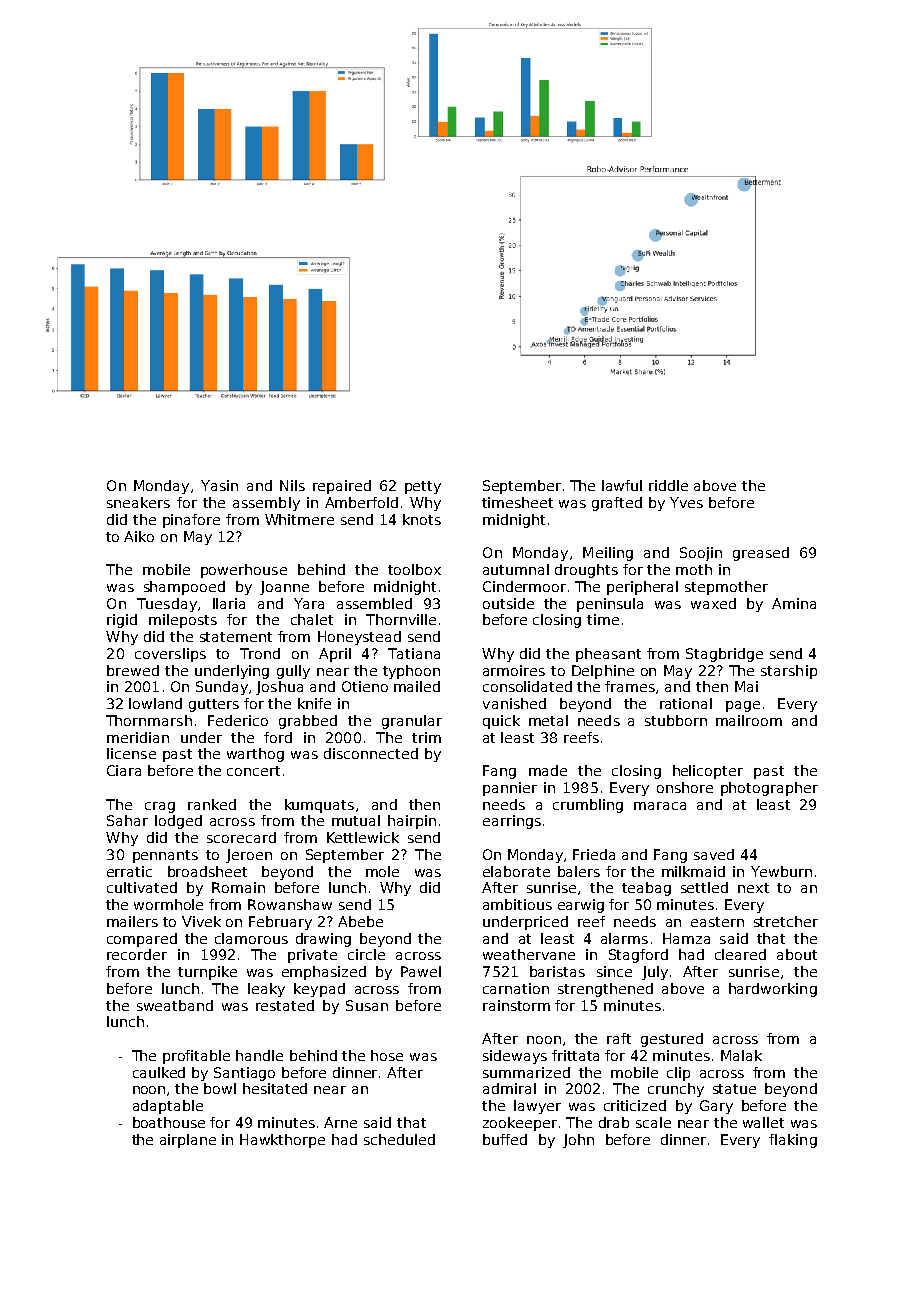 The image size is (924, 1311). Describe the element at coordinates (422, 519) in the screenshot. I see `knots` at that location.
